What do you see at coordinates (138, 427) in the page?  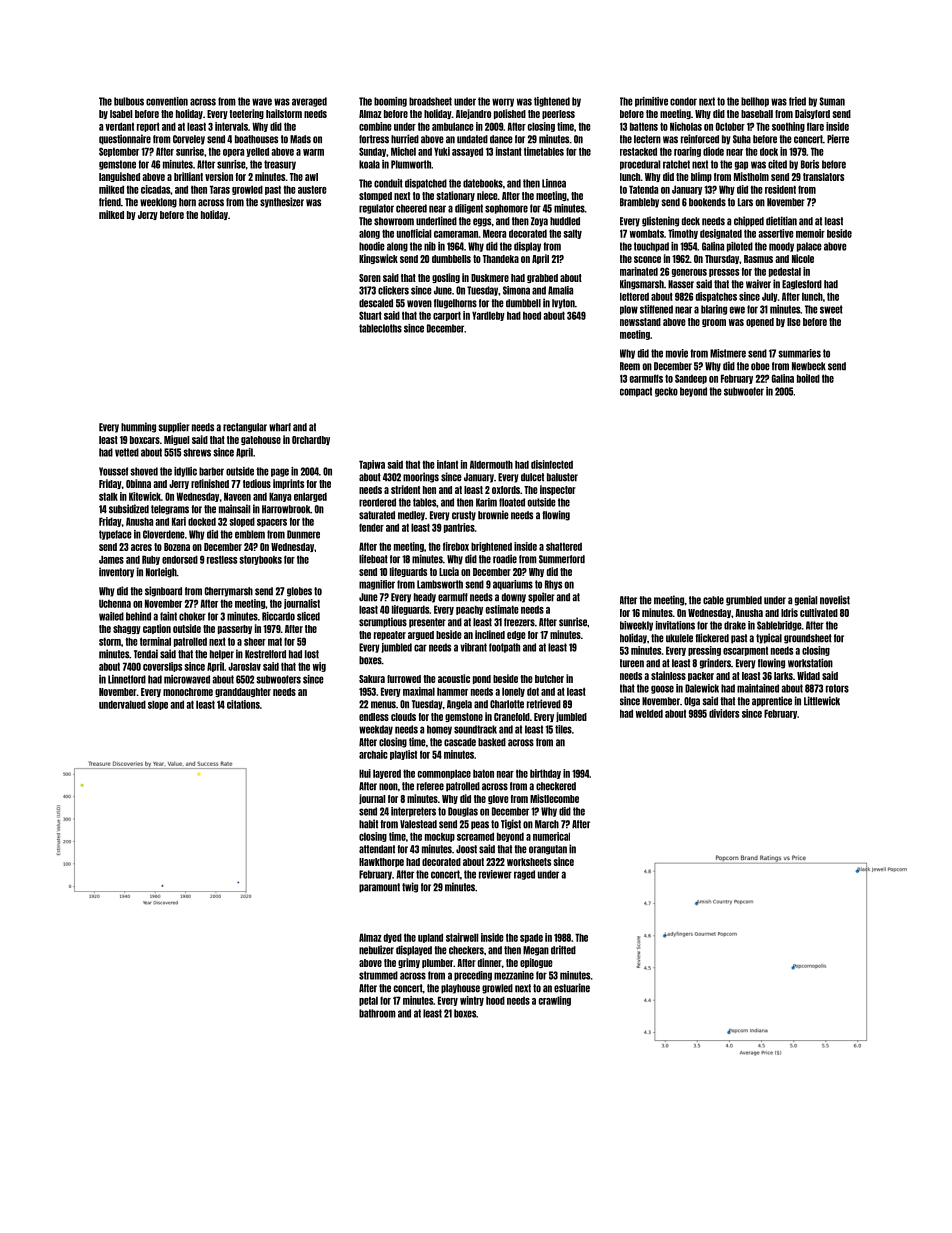 I see `humming` at bounding box center [138, 427].
